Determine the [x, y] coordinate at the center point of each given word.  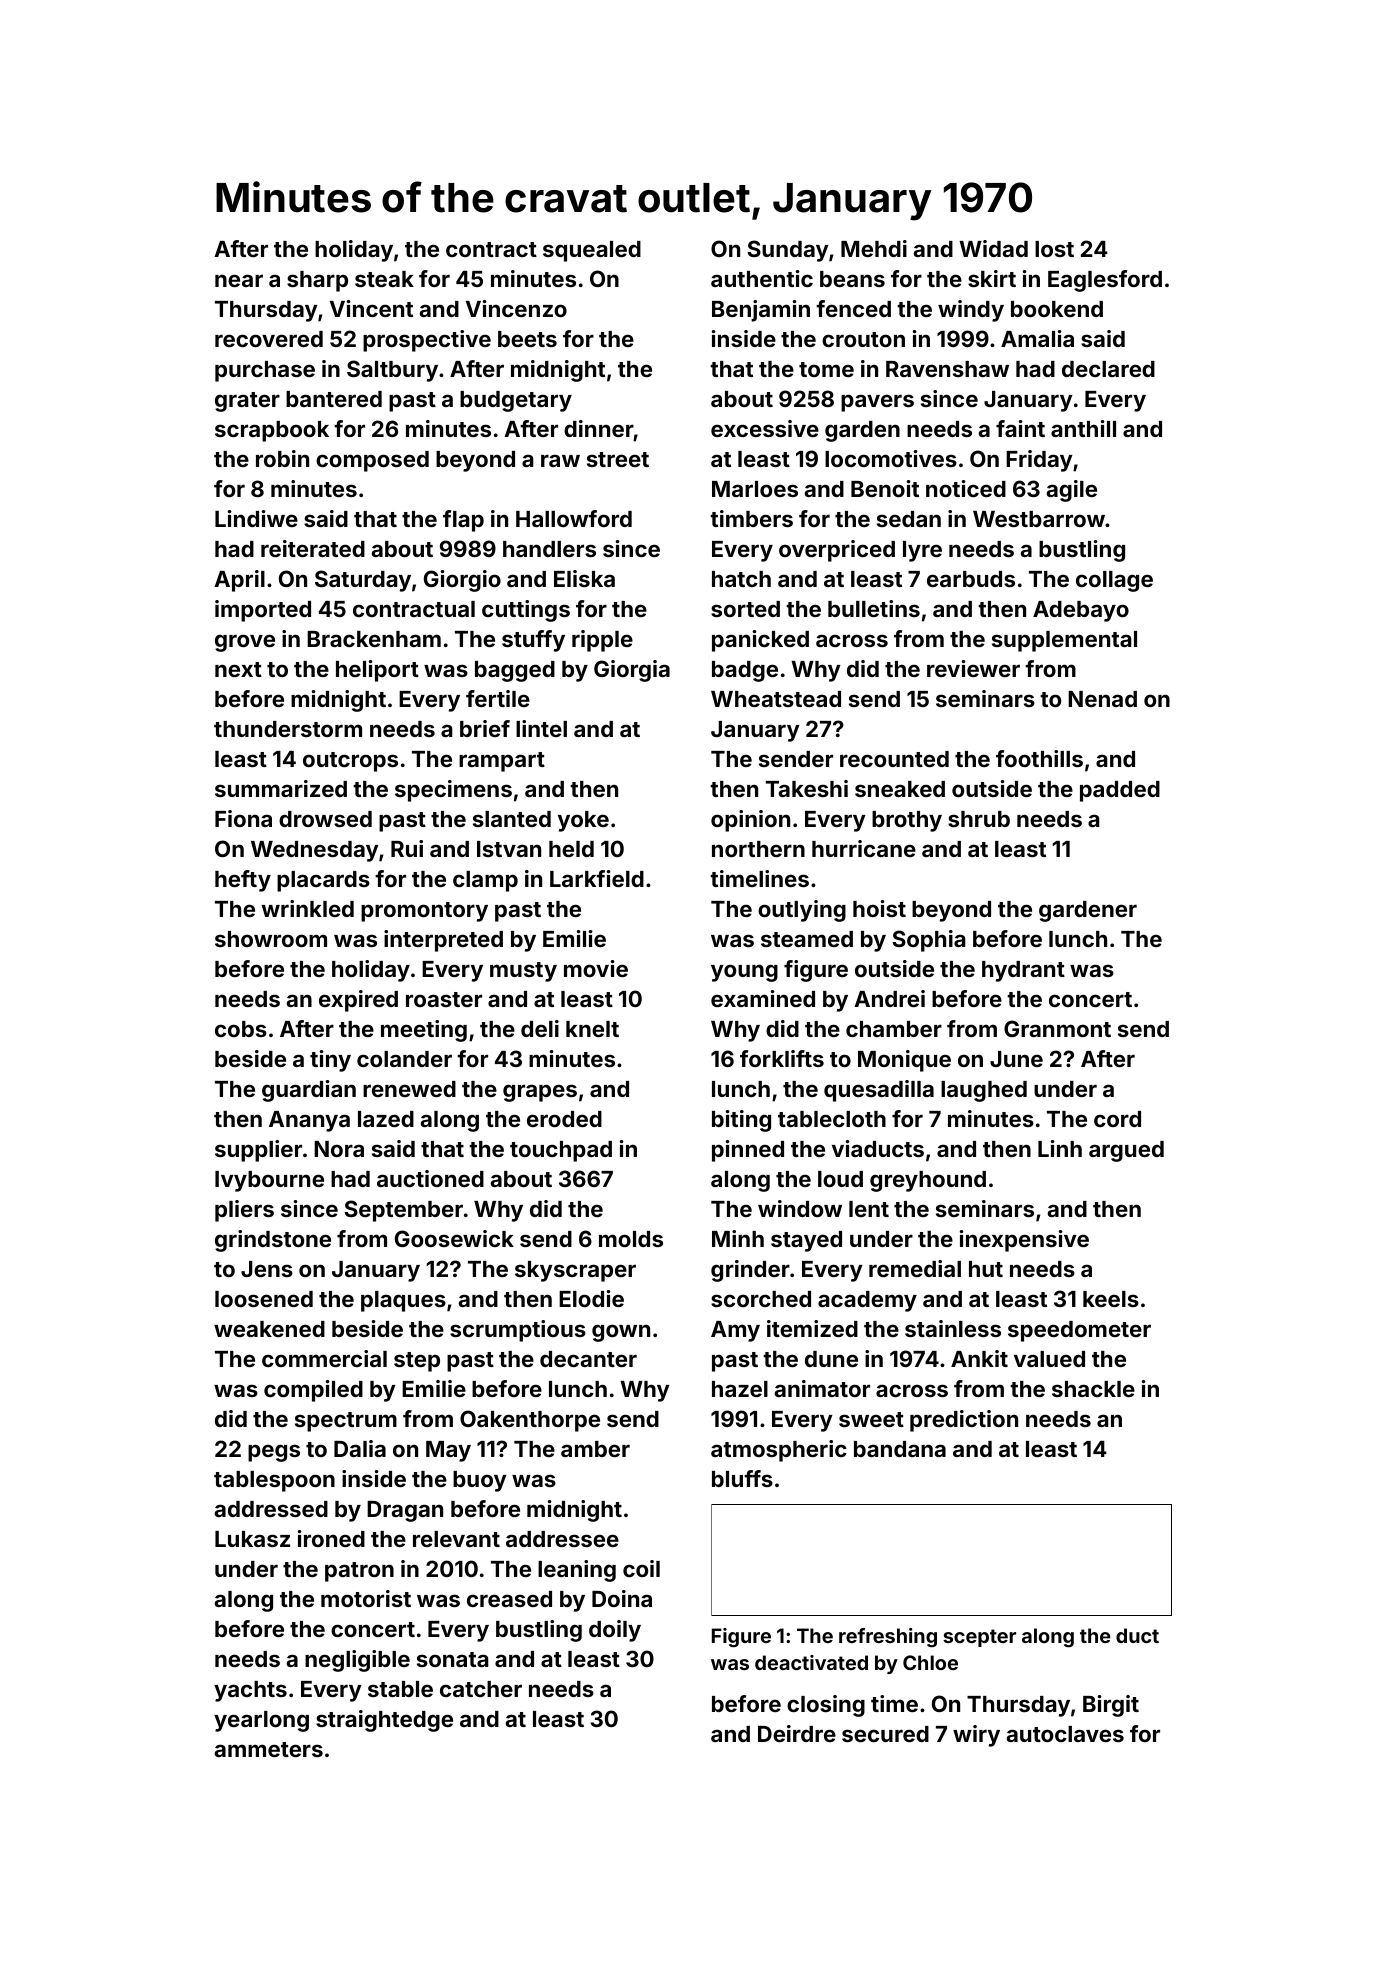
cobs [241, 1029]
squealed [592, 251]
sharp [317, 281]
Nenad [1102, 699]
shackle [1093, 1389]
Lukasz [252, 1539]
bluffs [742, 1478]
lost [1054, 249]
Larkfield [597, 878]
